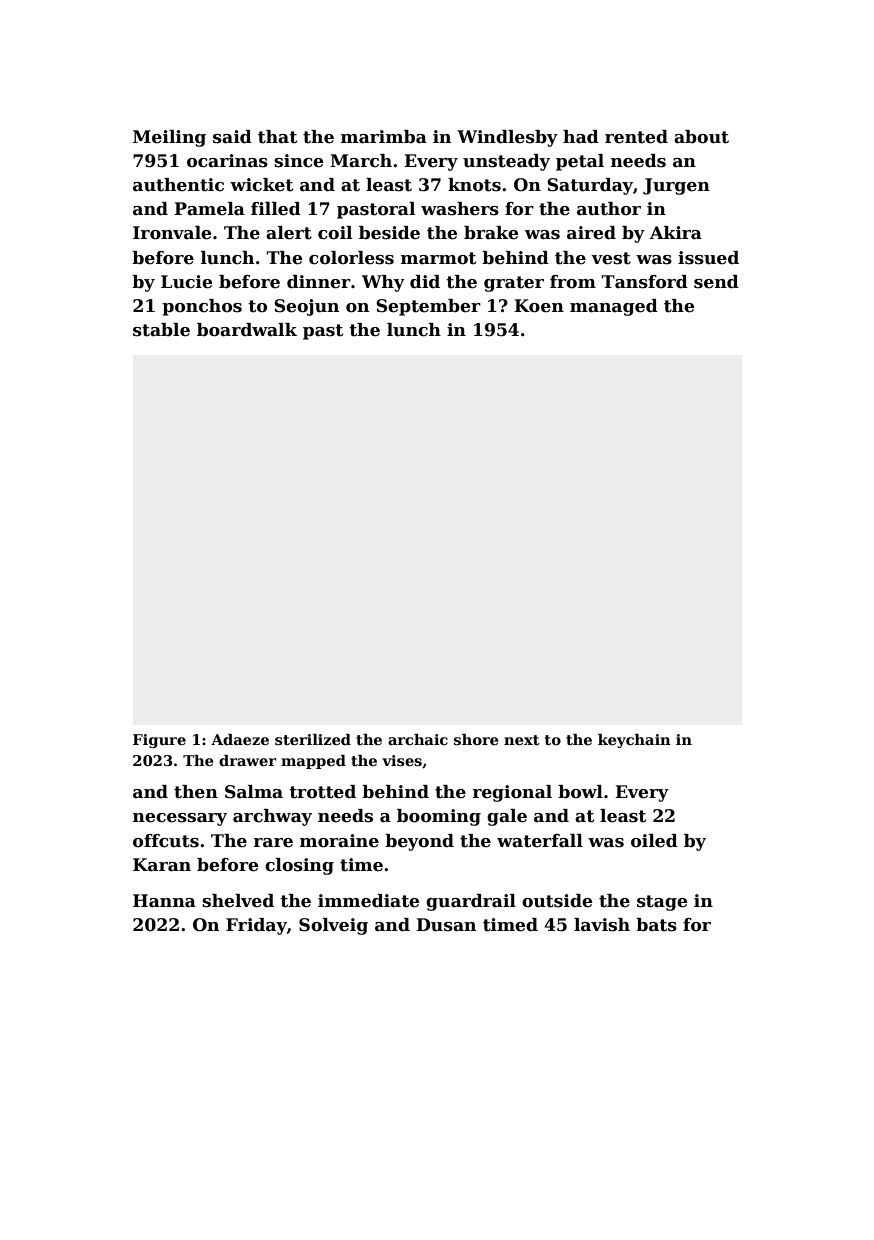 The width and height of the screenshot is (874, 1240). What do you see at coordinates (419, 842) in the screenshot?
I see `beyond` at bounding box center [419, 842].
